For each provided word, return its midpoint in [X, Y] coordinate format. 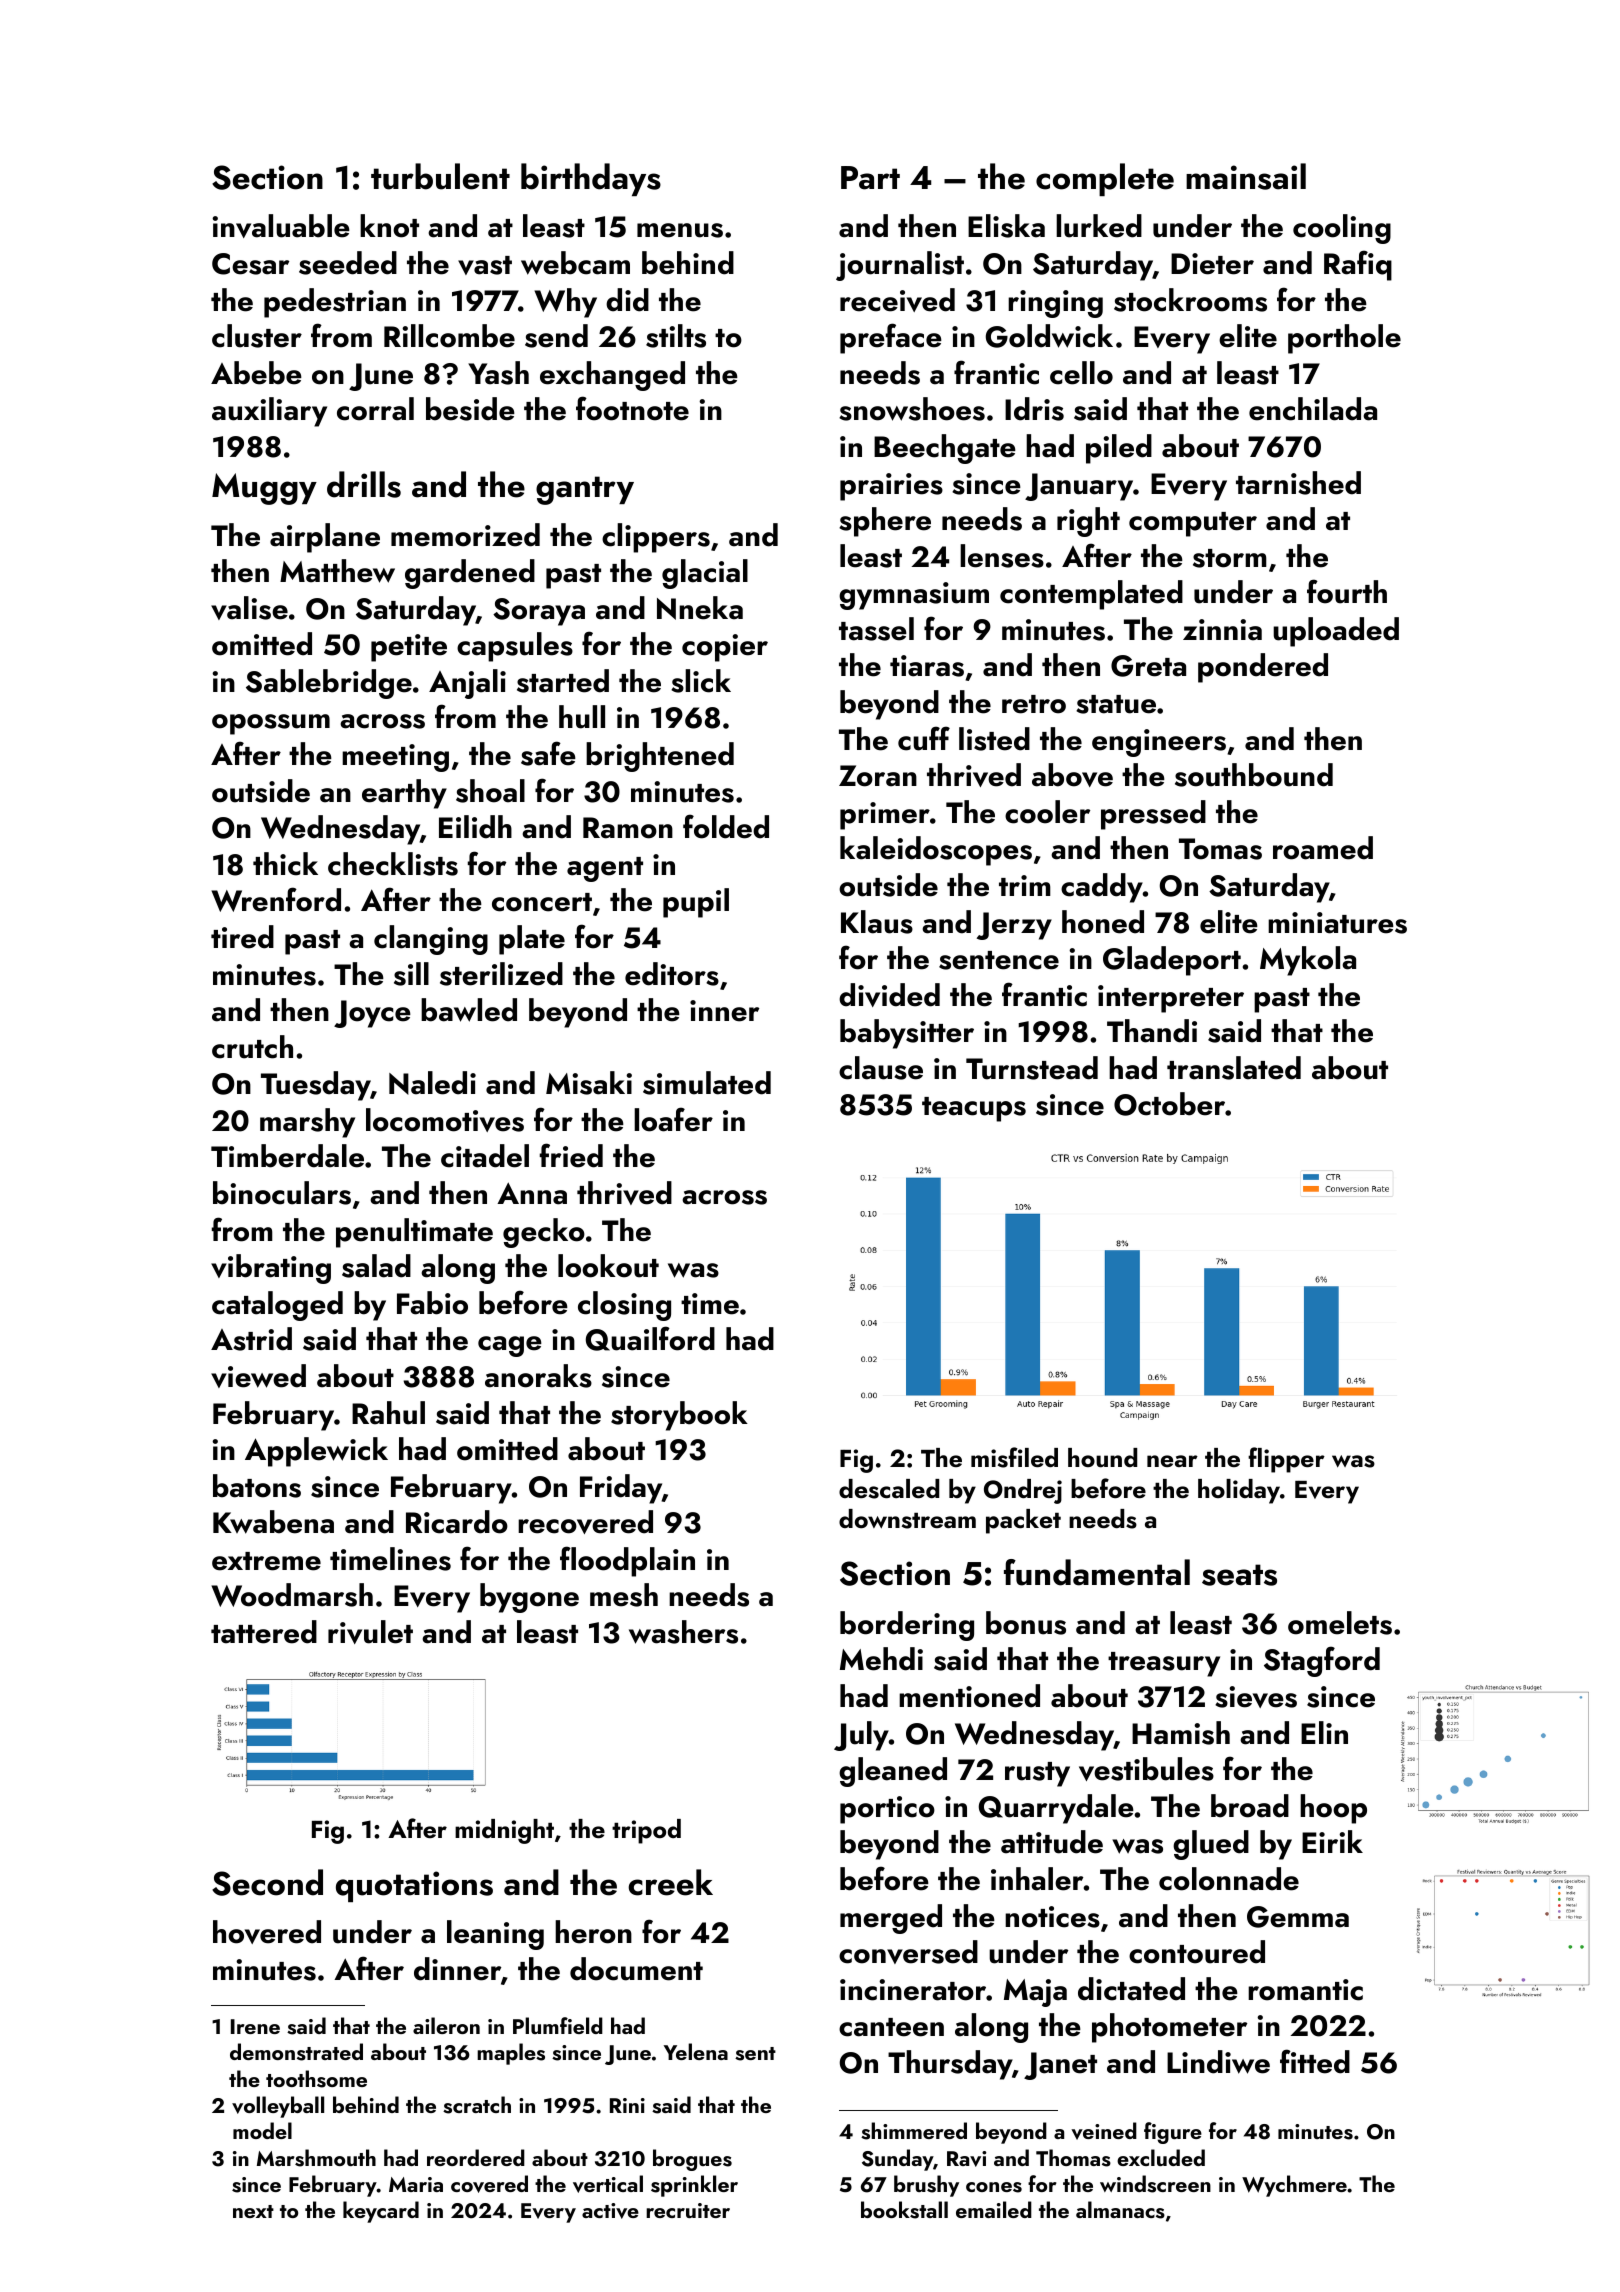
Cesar [250, 264]
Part [870, 178]
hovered [267, 1932]
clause [881, 1068]
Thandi [1152, 1031]
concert [542, 902]
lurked [1099, 226]
